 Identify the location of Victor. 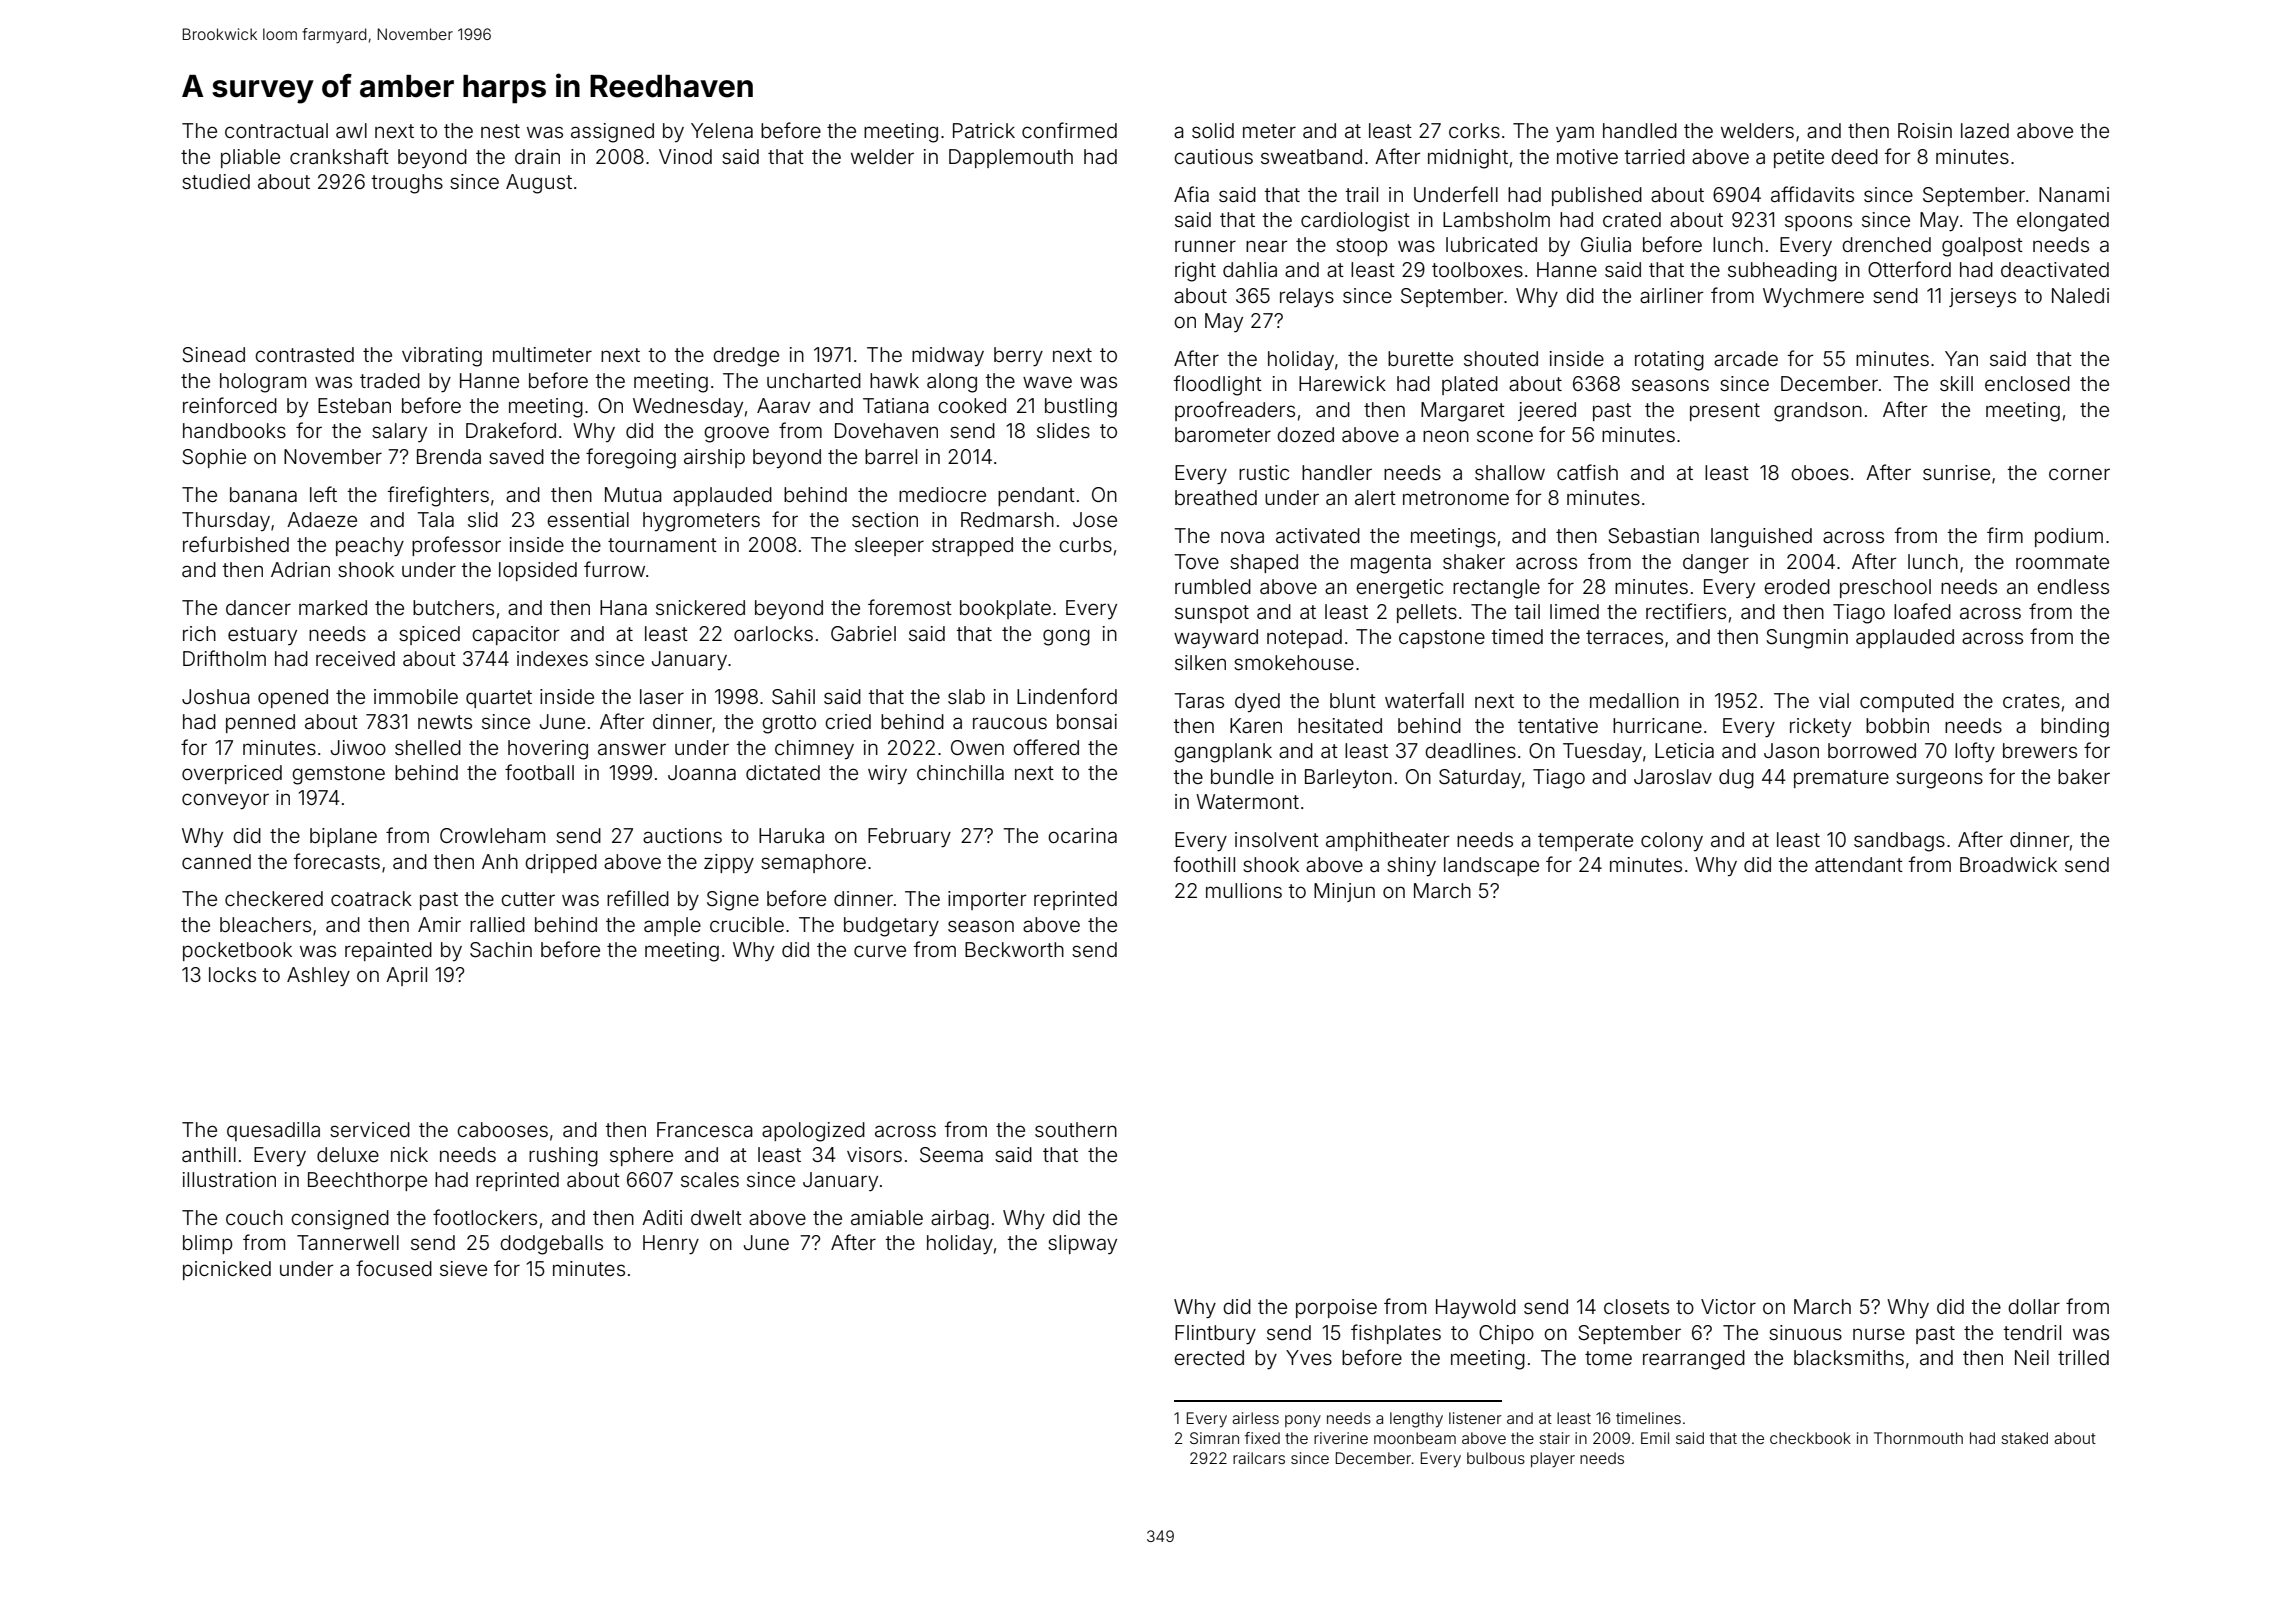
(1728, 1306).
